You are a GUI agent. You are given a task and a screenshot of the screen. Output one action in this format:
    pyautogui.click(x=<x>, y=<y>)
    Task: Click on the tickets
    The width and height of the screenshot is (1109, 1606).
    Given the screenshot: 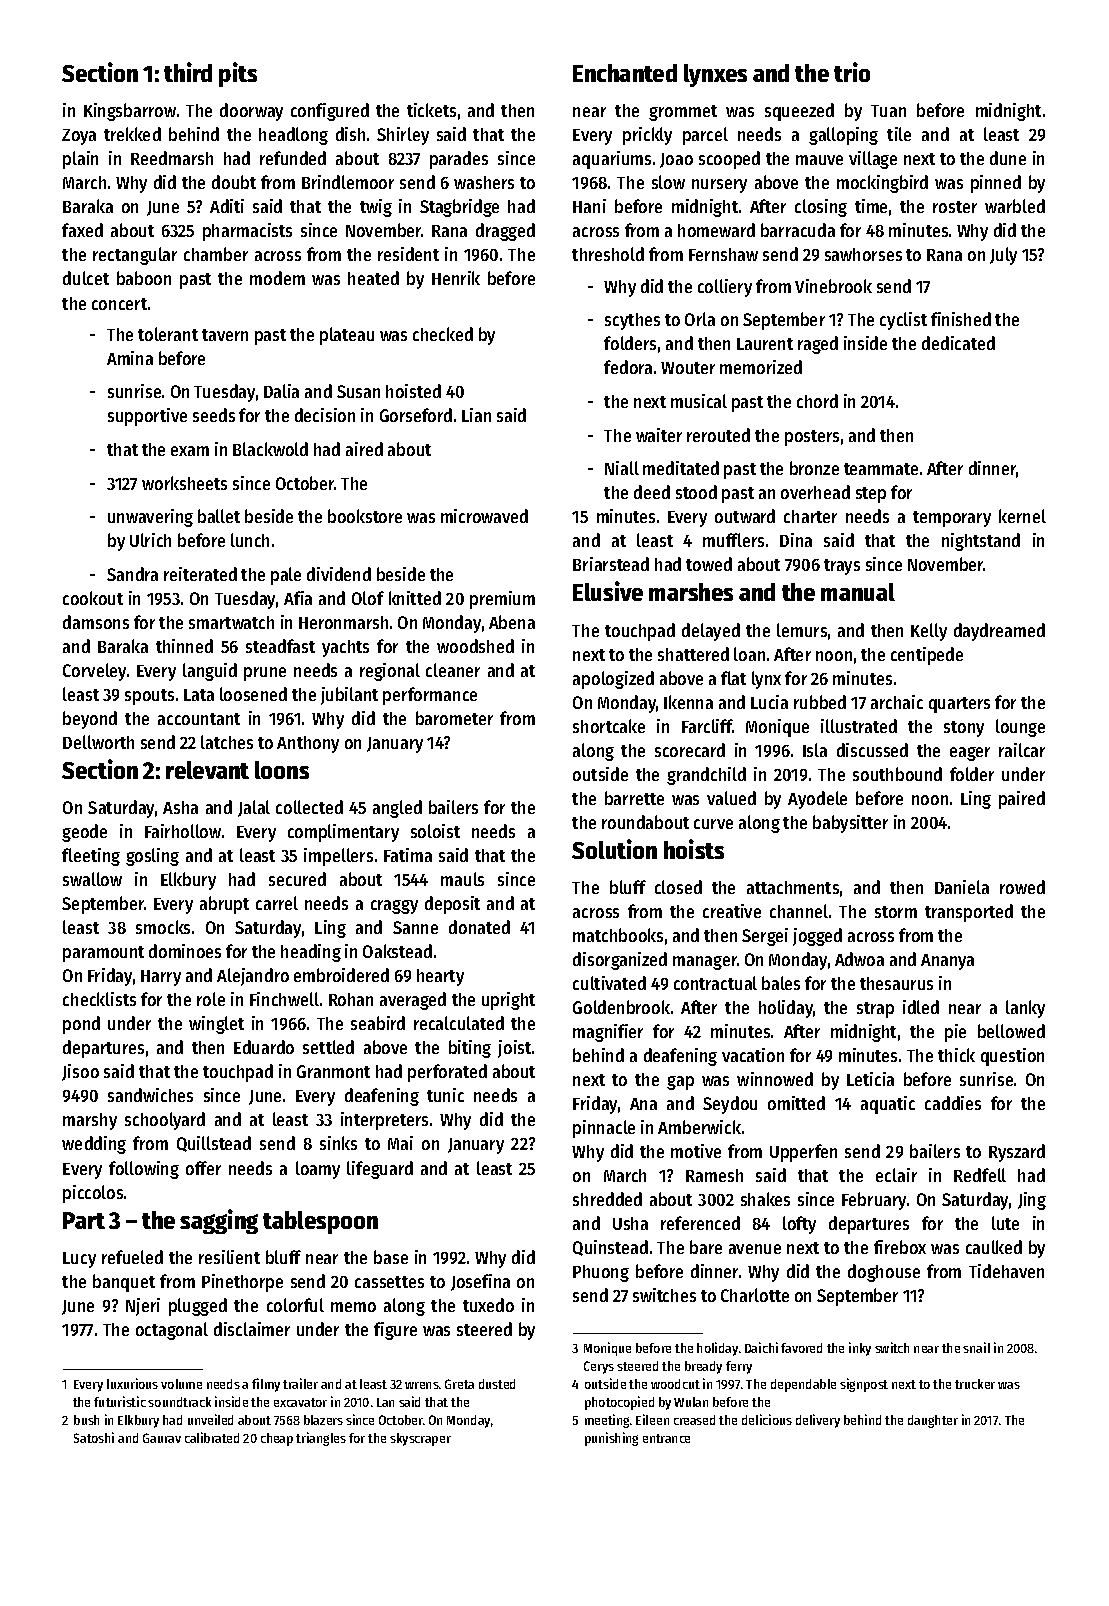 What is the action you would take?
    pyautogui.click(x=431, y=110)
